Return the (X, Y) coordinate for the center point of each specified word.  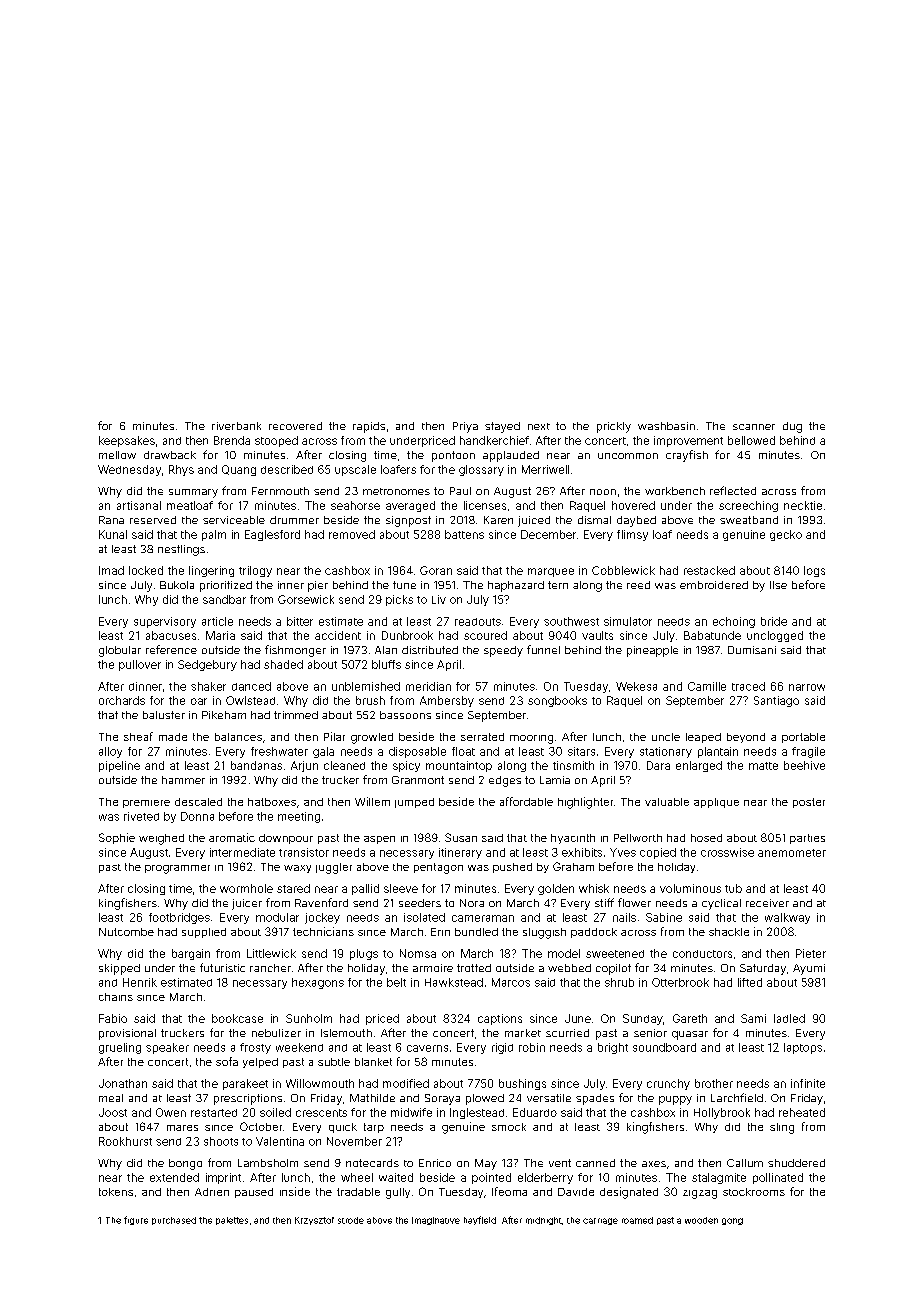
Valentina (280, 1141)
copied (658, 853)
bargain (191, 954)
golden (556, 889)
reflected (733, 490)
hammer (183, 780)
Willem (372, 801)
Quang (239, 470)
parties (807, 839)
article (217, 621)
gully (398, 1193)
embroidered (714, 585)
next (539, 426)
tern (558, 585)
